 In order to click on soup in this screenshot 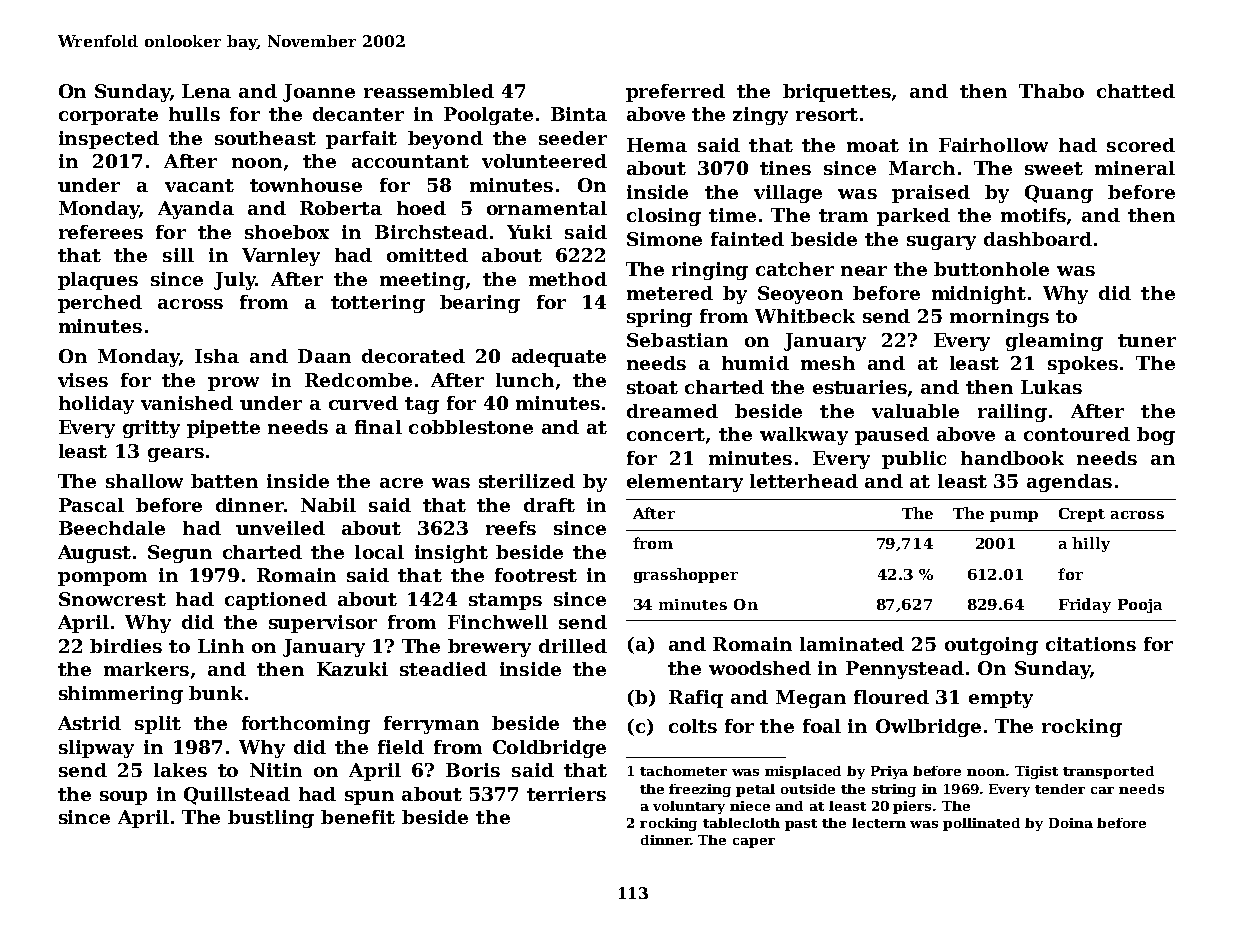, I will do `click(123, 798)`.
